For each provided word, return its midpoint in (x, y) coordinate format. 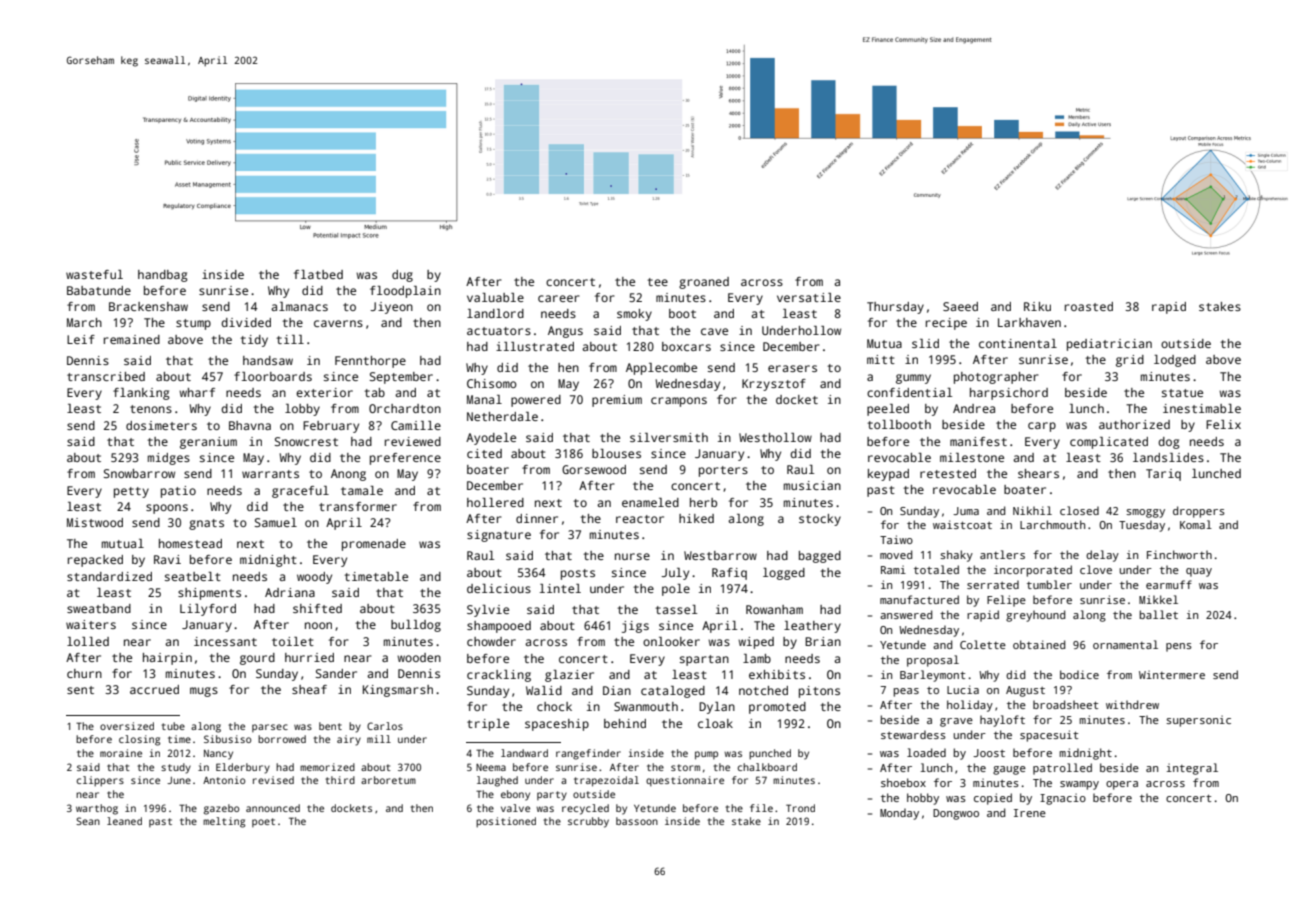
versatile (809, 297)
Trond (800, 808)
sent (80, 690)
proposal (933, 661)
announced (273, 808)
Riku (1037, 306)
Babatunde (99, 290)
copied (993, 799)
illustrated (535, 346)
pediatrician (1109, 345)
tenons (151, 409)
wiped (756, 643)
